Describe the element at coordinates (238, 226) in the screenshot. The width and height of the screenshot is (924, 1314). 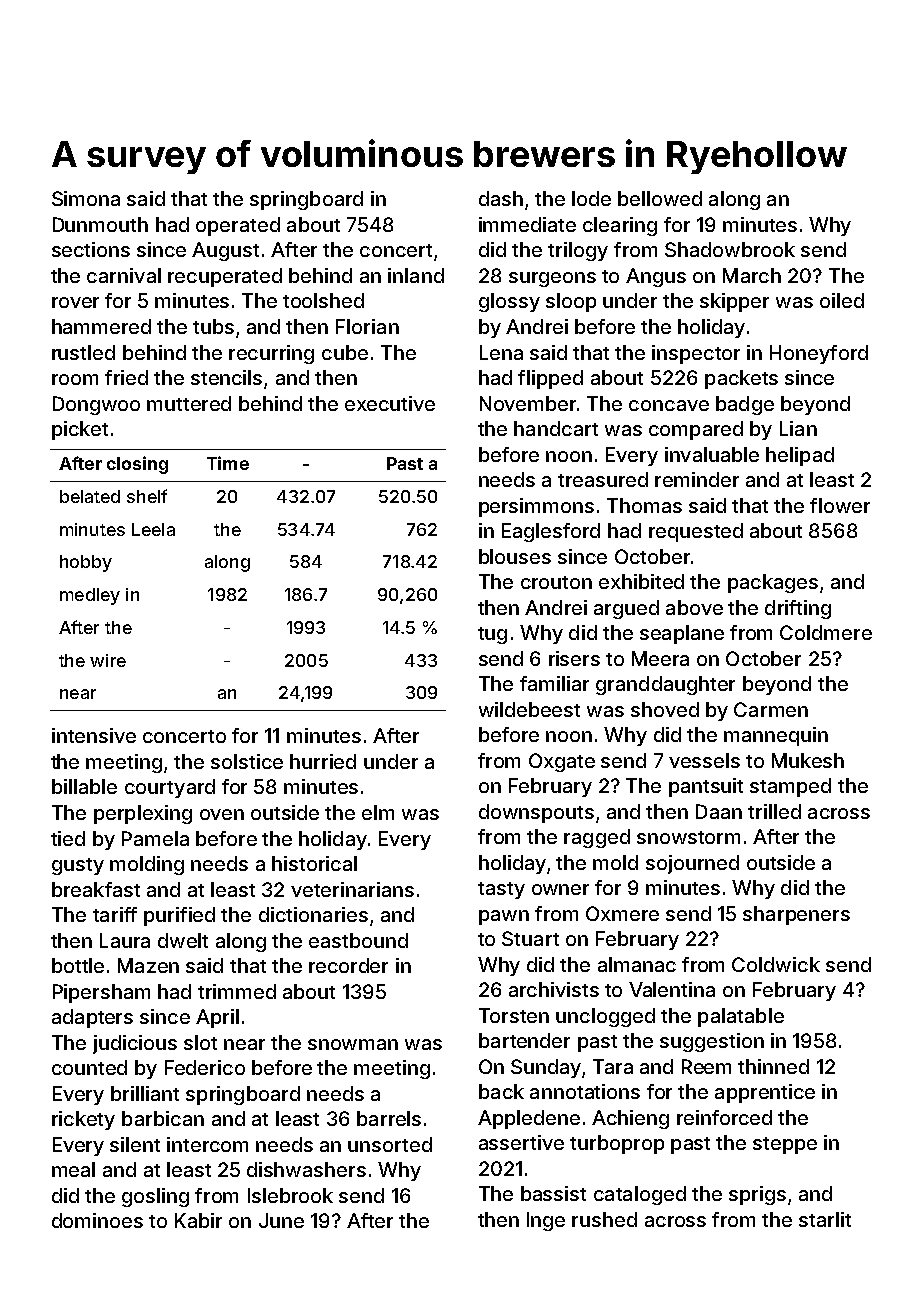
I see `operated` at that location.
